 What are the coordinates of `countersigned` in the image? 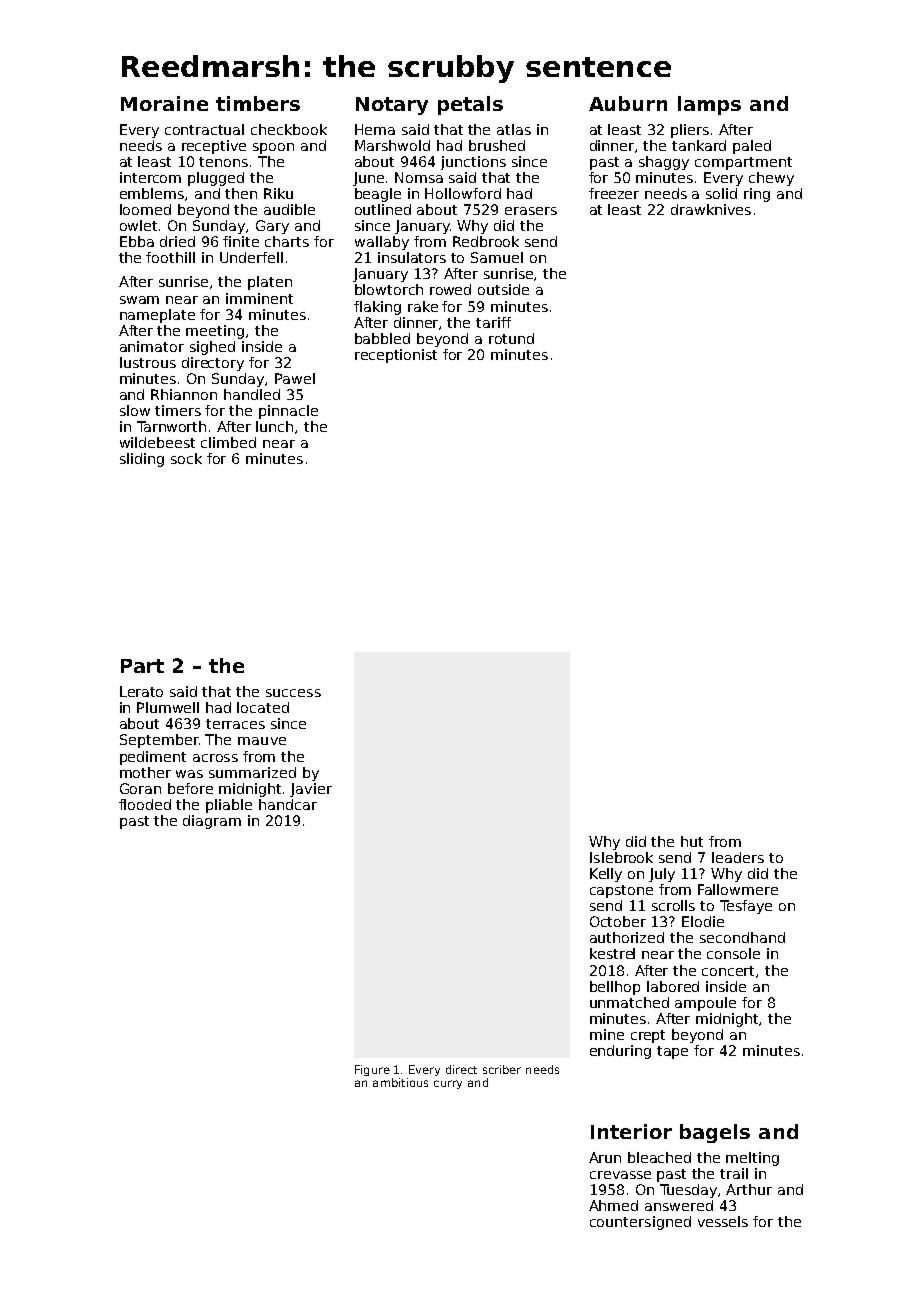 It's located at (640, 1223).
